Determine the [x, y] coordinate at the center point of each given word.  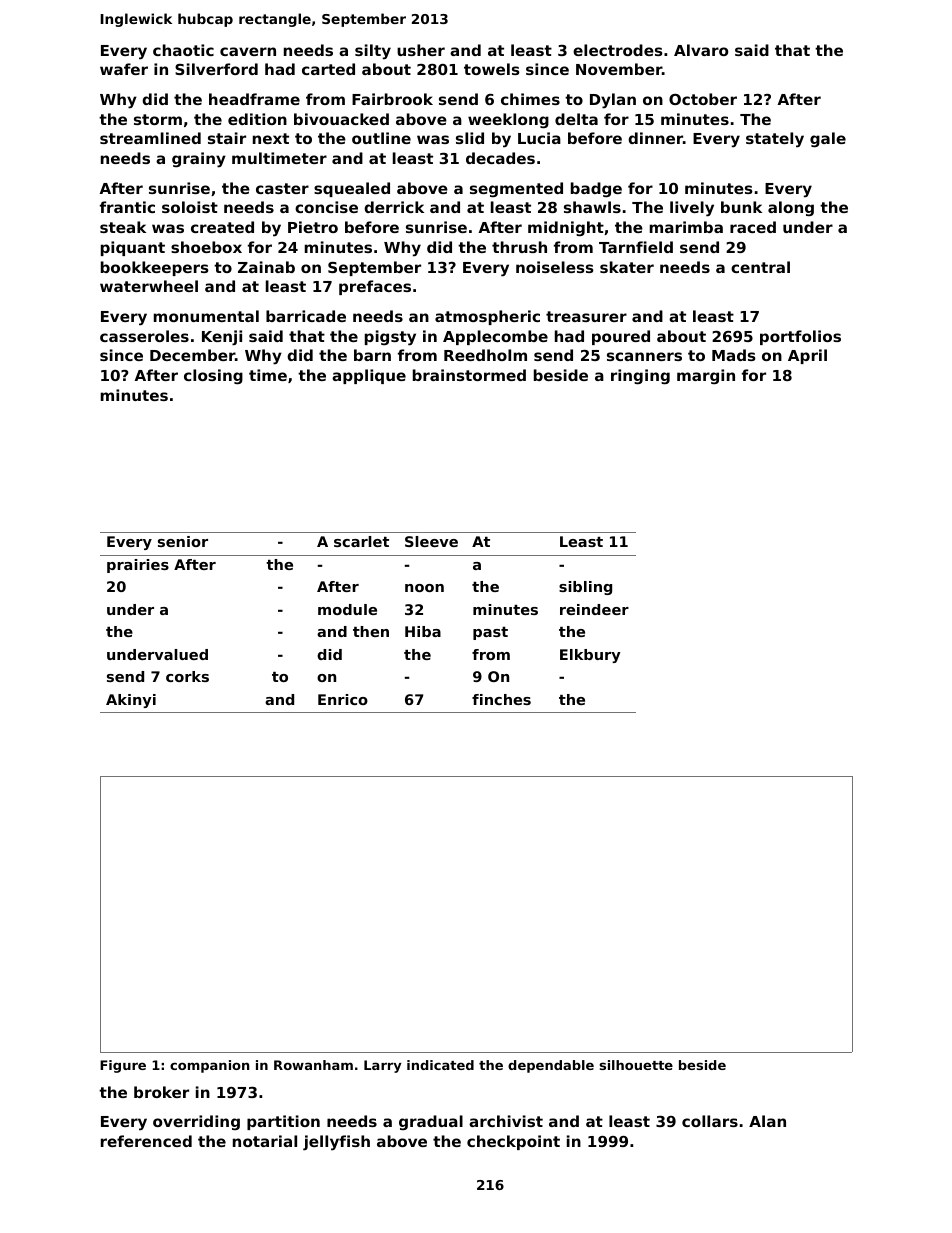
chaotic [183, 50]
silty [373, 52]
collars [710, 1121]
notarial [265, 1141]
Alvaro [701, 50]
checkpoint [513, 1142]
